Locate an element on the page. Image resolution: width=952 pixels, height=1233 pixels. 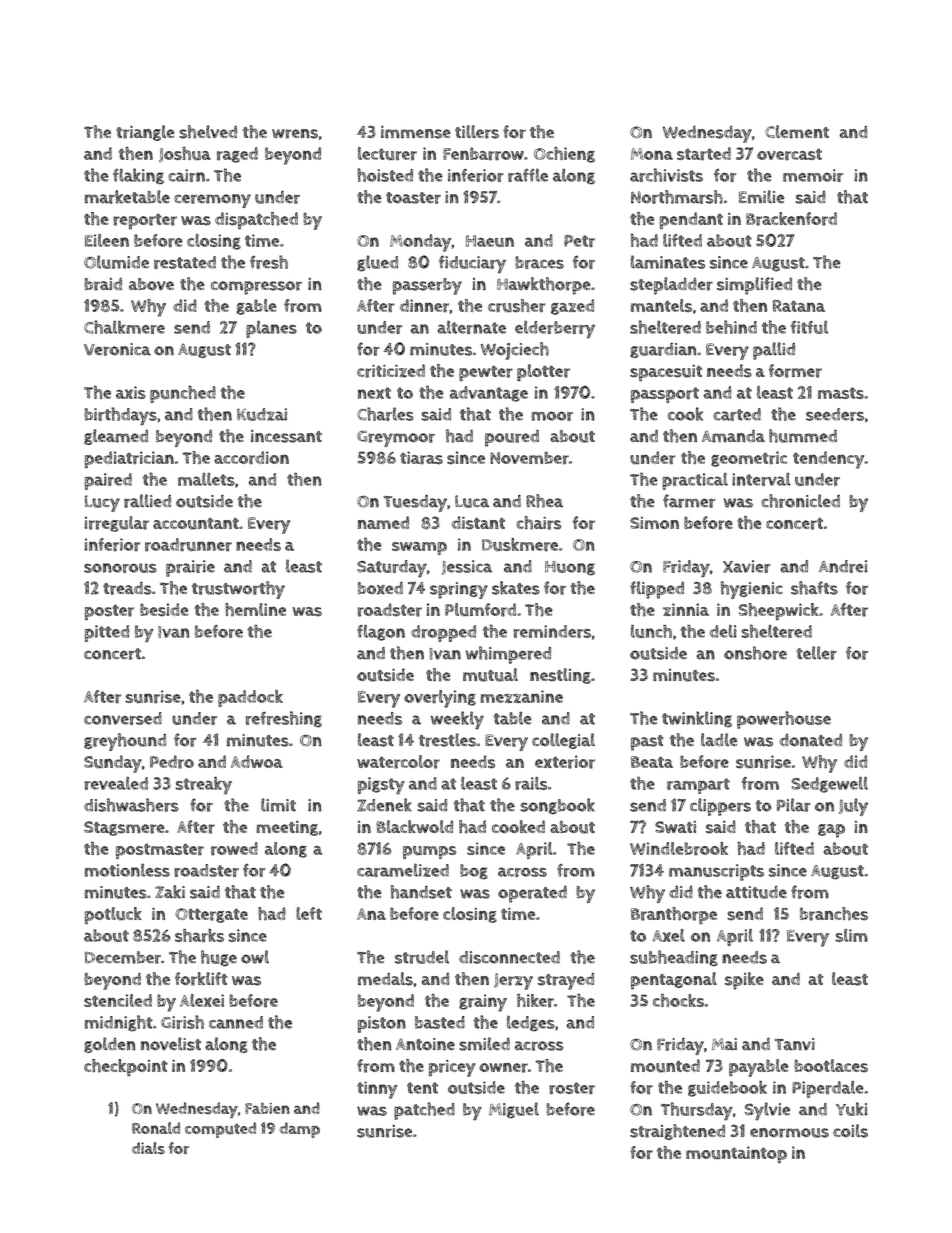
Brackenford is located at coordinates (791, 219).
